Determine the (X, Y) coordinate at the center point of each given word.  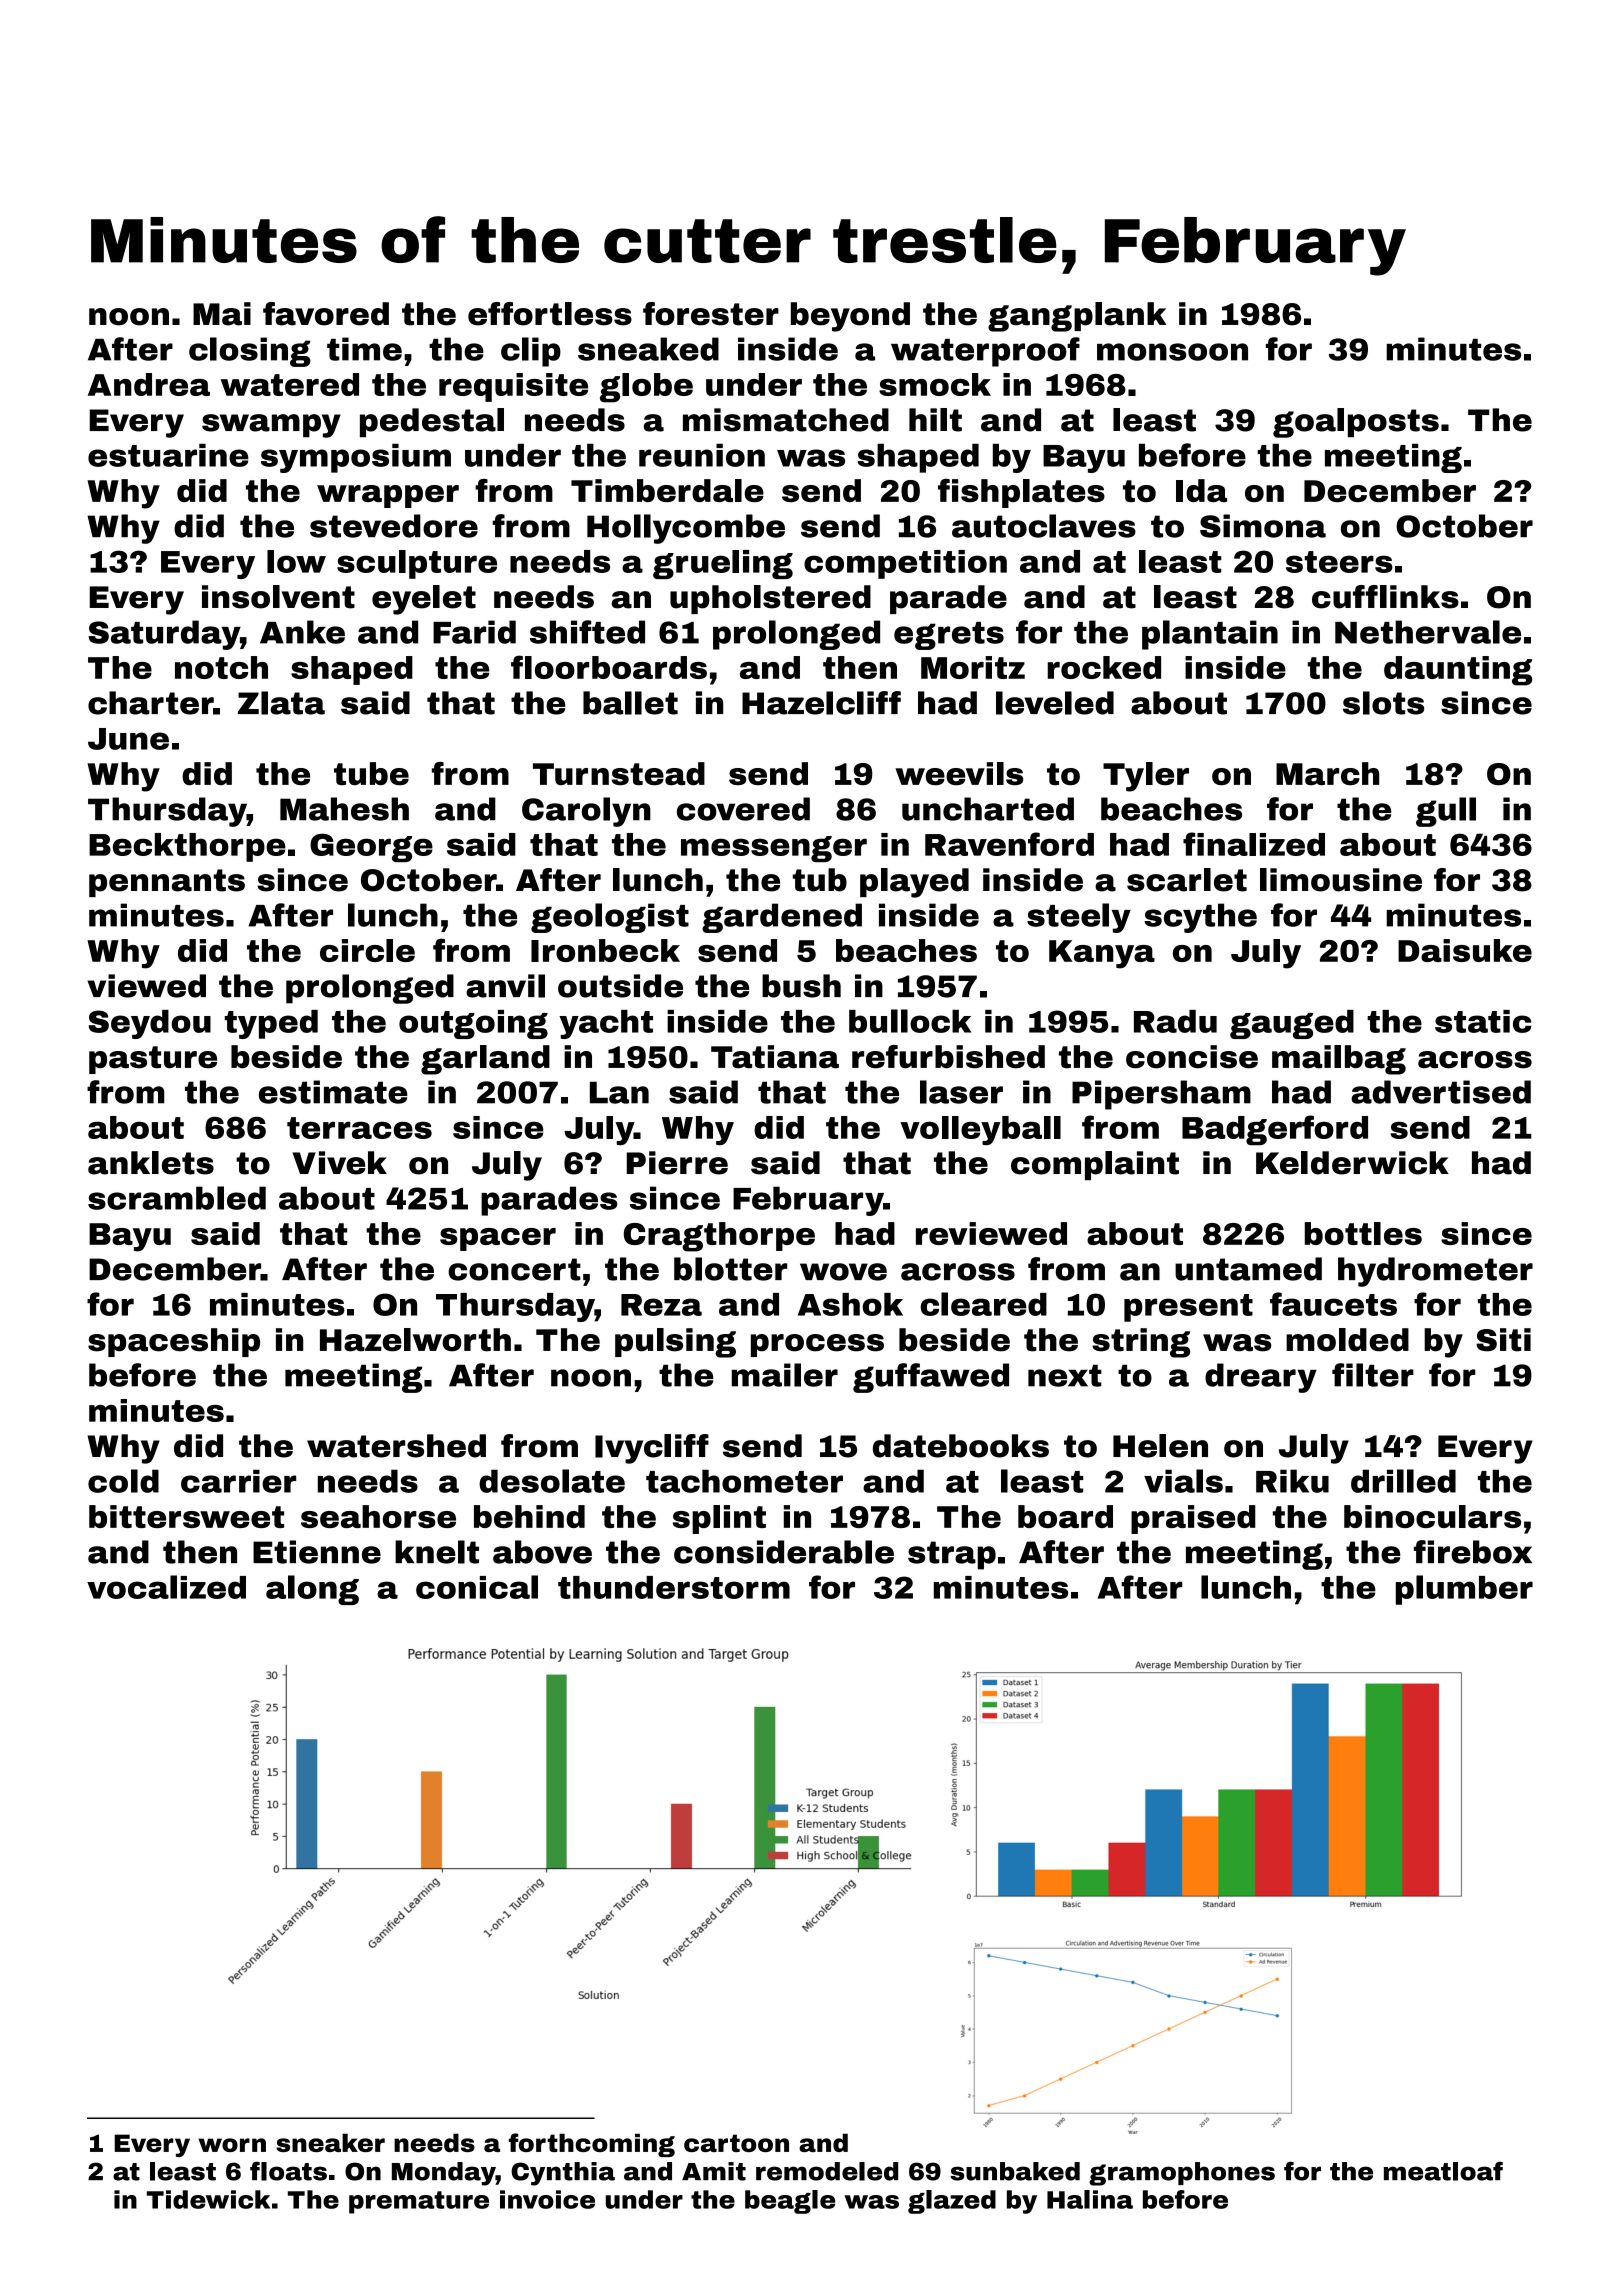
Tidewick (208, 2199)
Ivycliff (652, 1449)
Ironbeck (605, 950)
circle (367, 950)
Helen (1160, 1446)
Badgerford (1275, 1130)
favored (326, 314)
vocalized (166, 1587)
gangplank (1077, 317)
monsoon (1172, 352)
